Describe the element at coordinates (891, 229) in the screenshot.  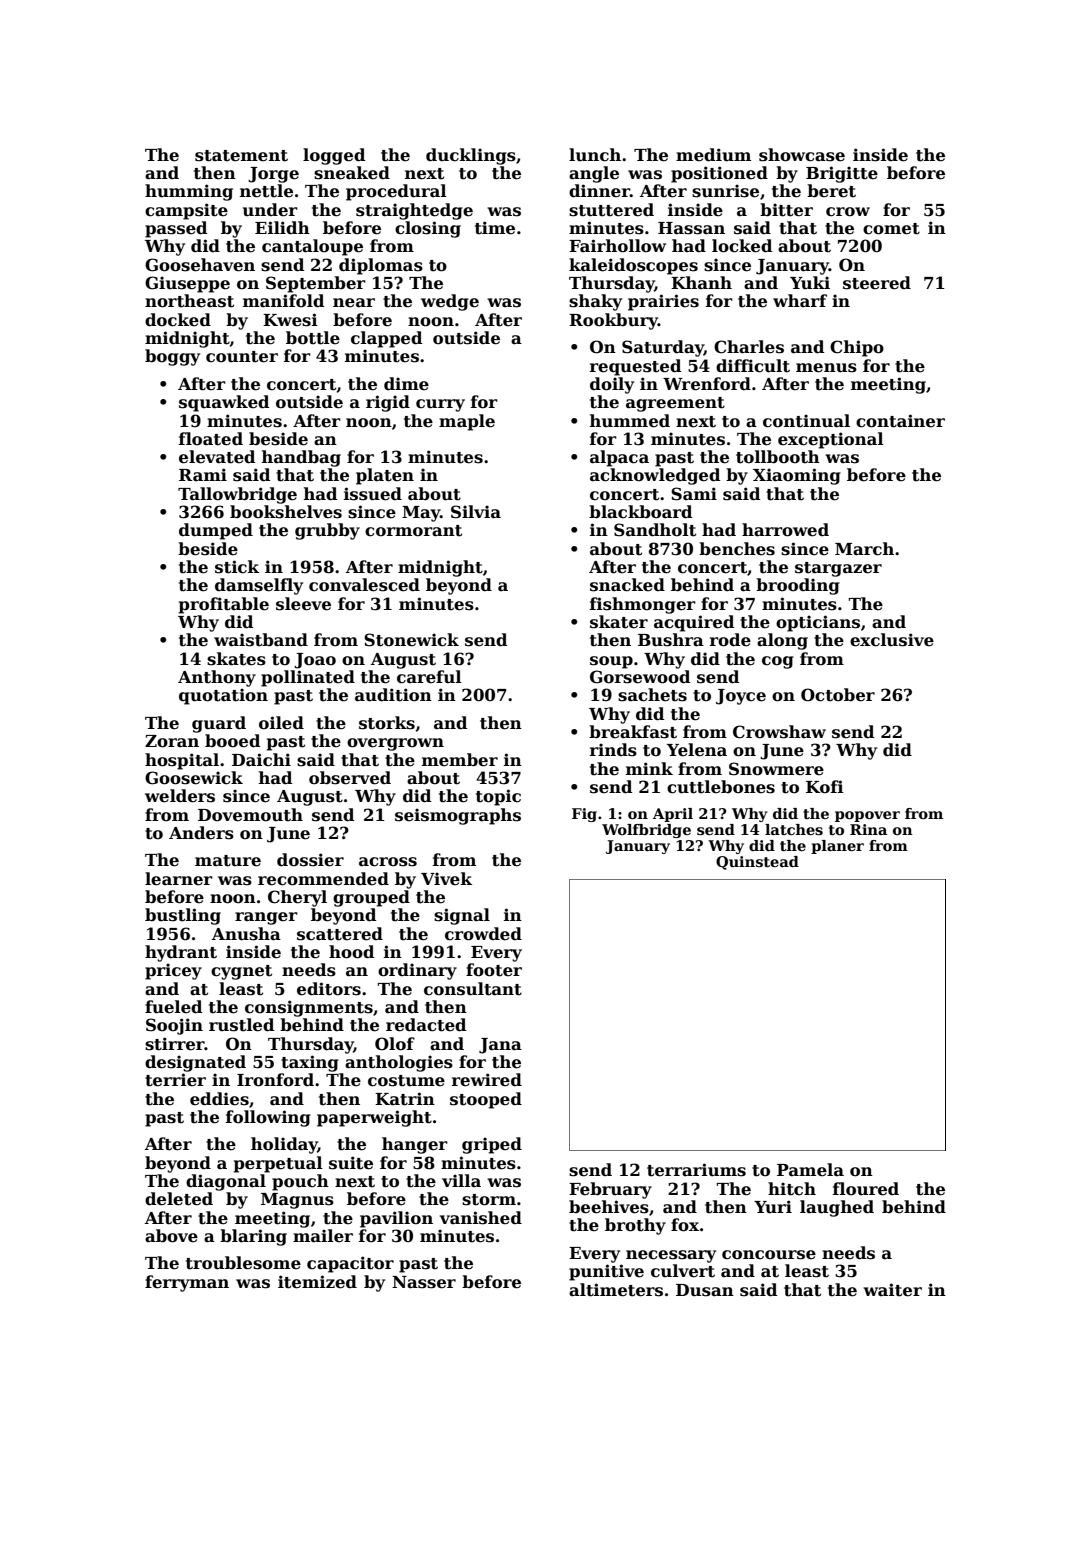
I see `comet` at that location.
